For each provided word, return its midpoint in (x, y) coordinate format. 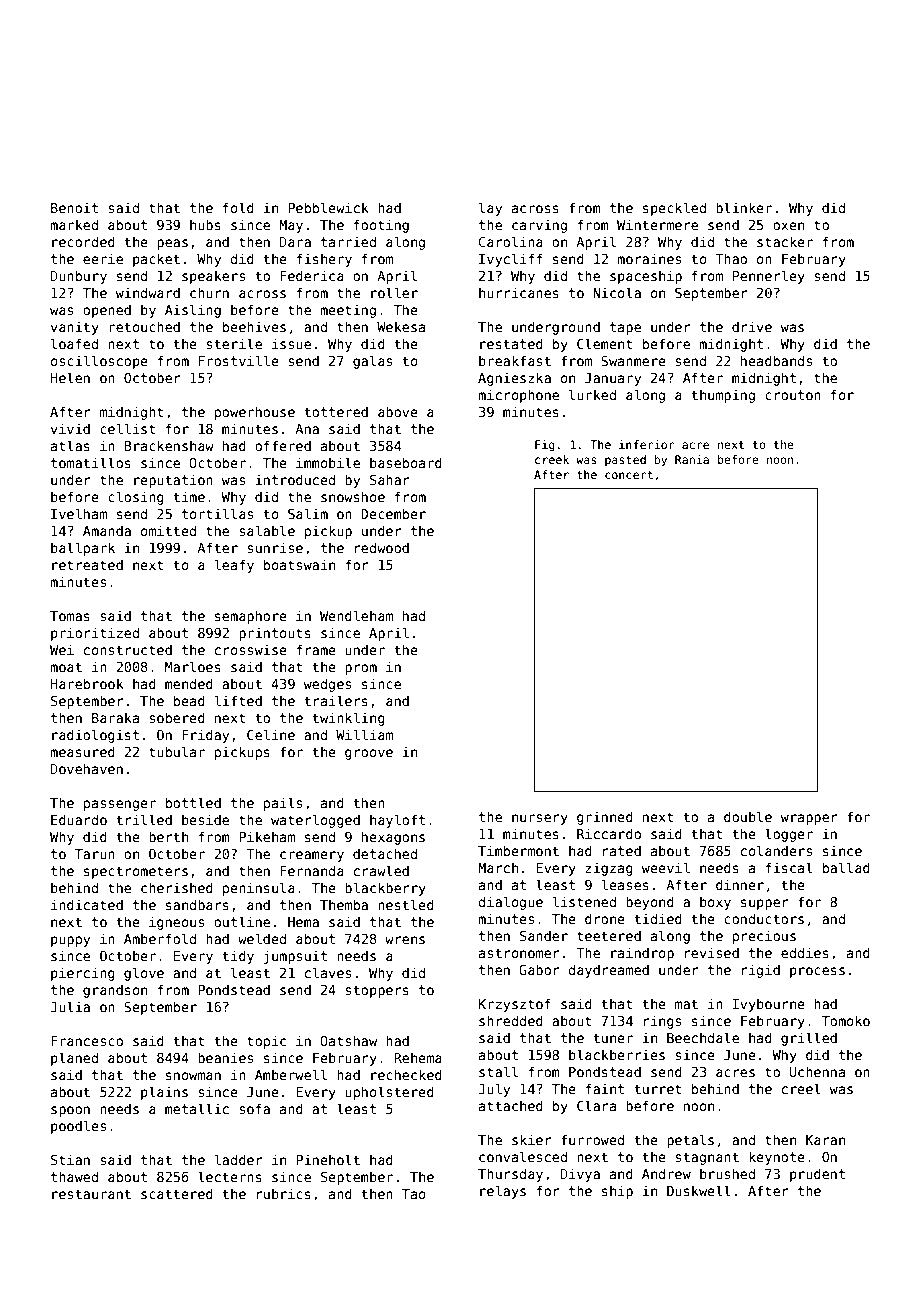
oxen (788, 226)
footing (381, 226)
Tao (414, 1194)
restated (511, 343)
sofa (254, 1108)
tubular (177, 751)
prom (361, 669)
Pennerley (769, 277)
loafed (74, 343)
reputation (173, 481)
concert (629, 475)
